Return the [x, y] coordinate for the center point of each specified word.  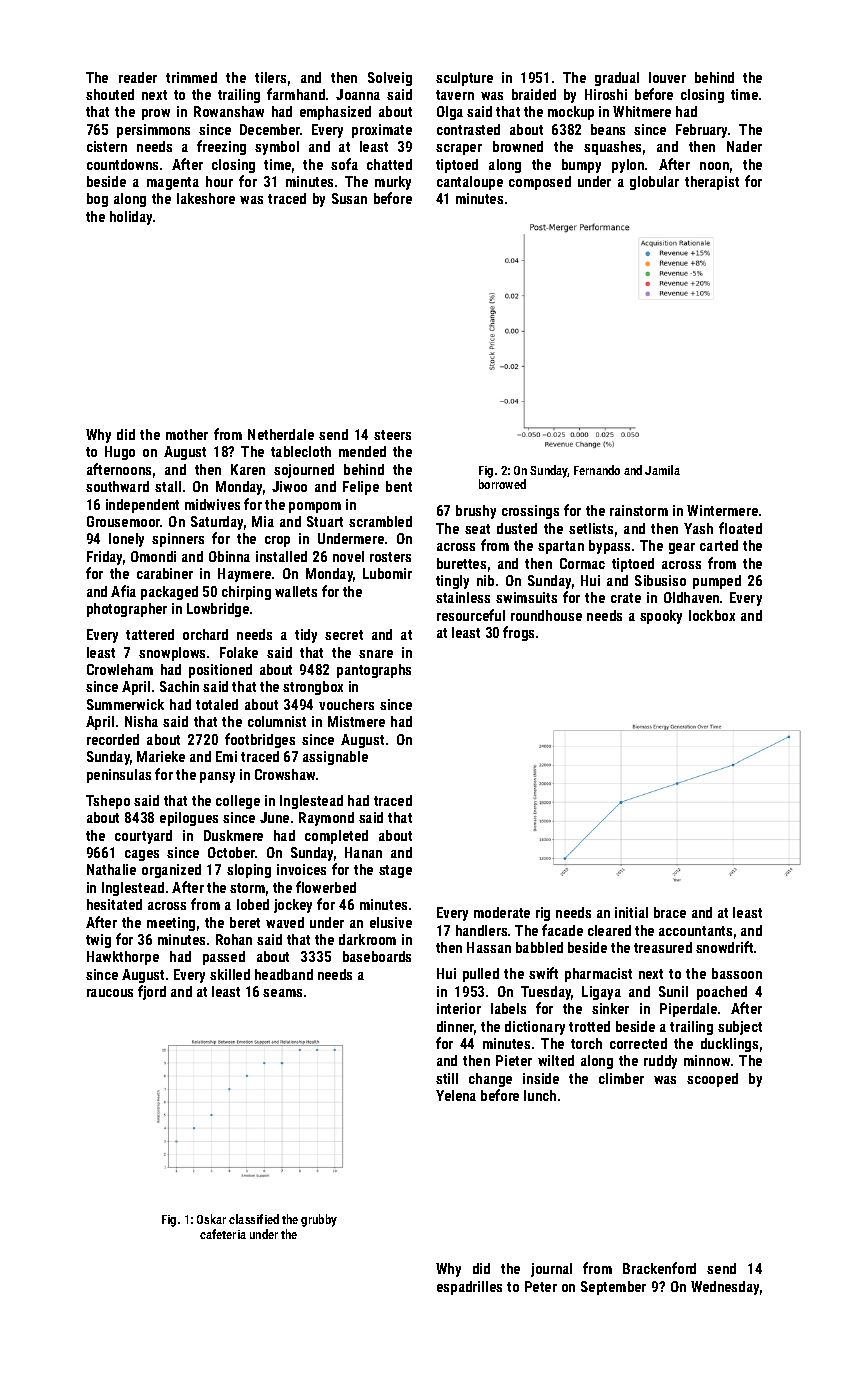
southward [117, 486]
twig [98, 941]
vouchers [346, 704]
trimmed [191, 77]
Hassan [489, 947]
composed [540, 183]
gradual [617, 79]
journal [551, 1270]
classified [254, 1219]
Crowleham [120, 669]
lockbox [712, 615]
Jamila [662, 470]
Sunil [673, 991]
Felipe [361, 488]
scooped [712, 1080]
